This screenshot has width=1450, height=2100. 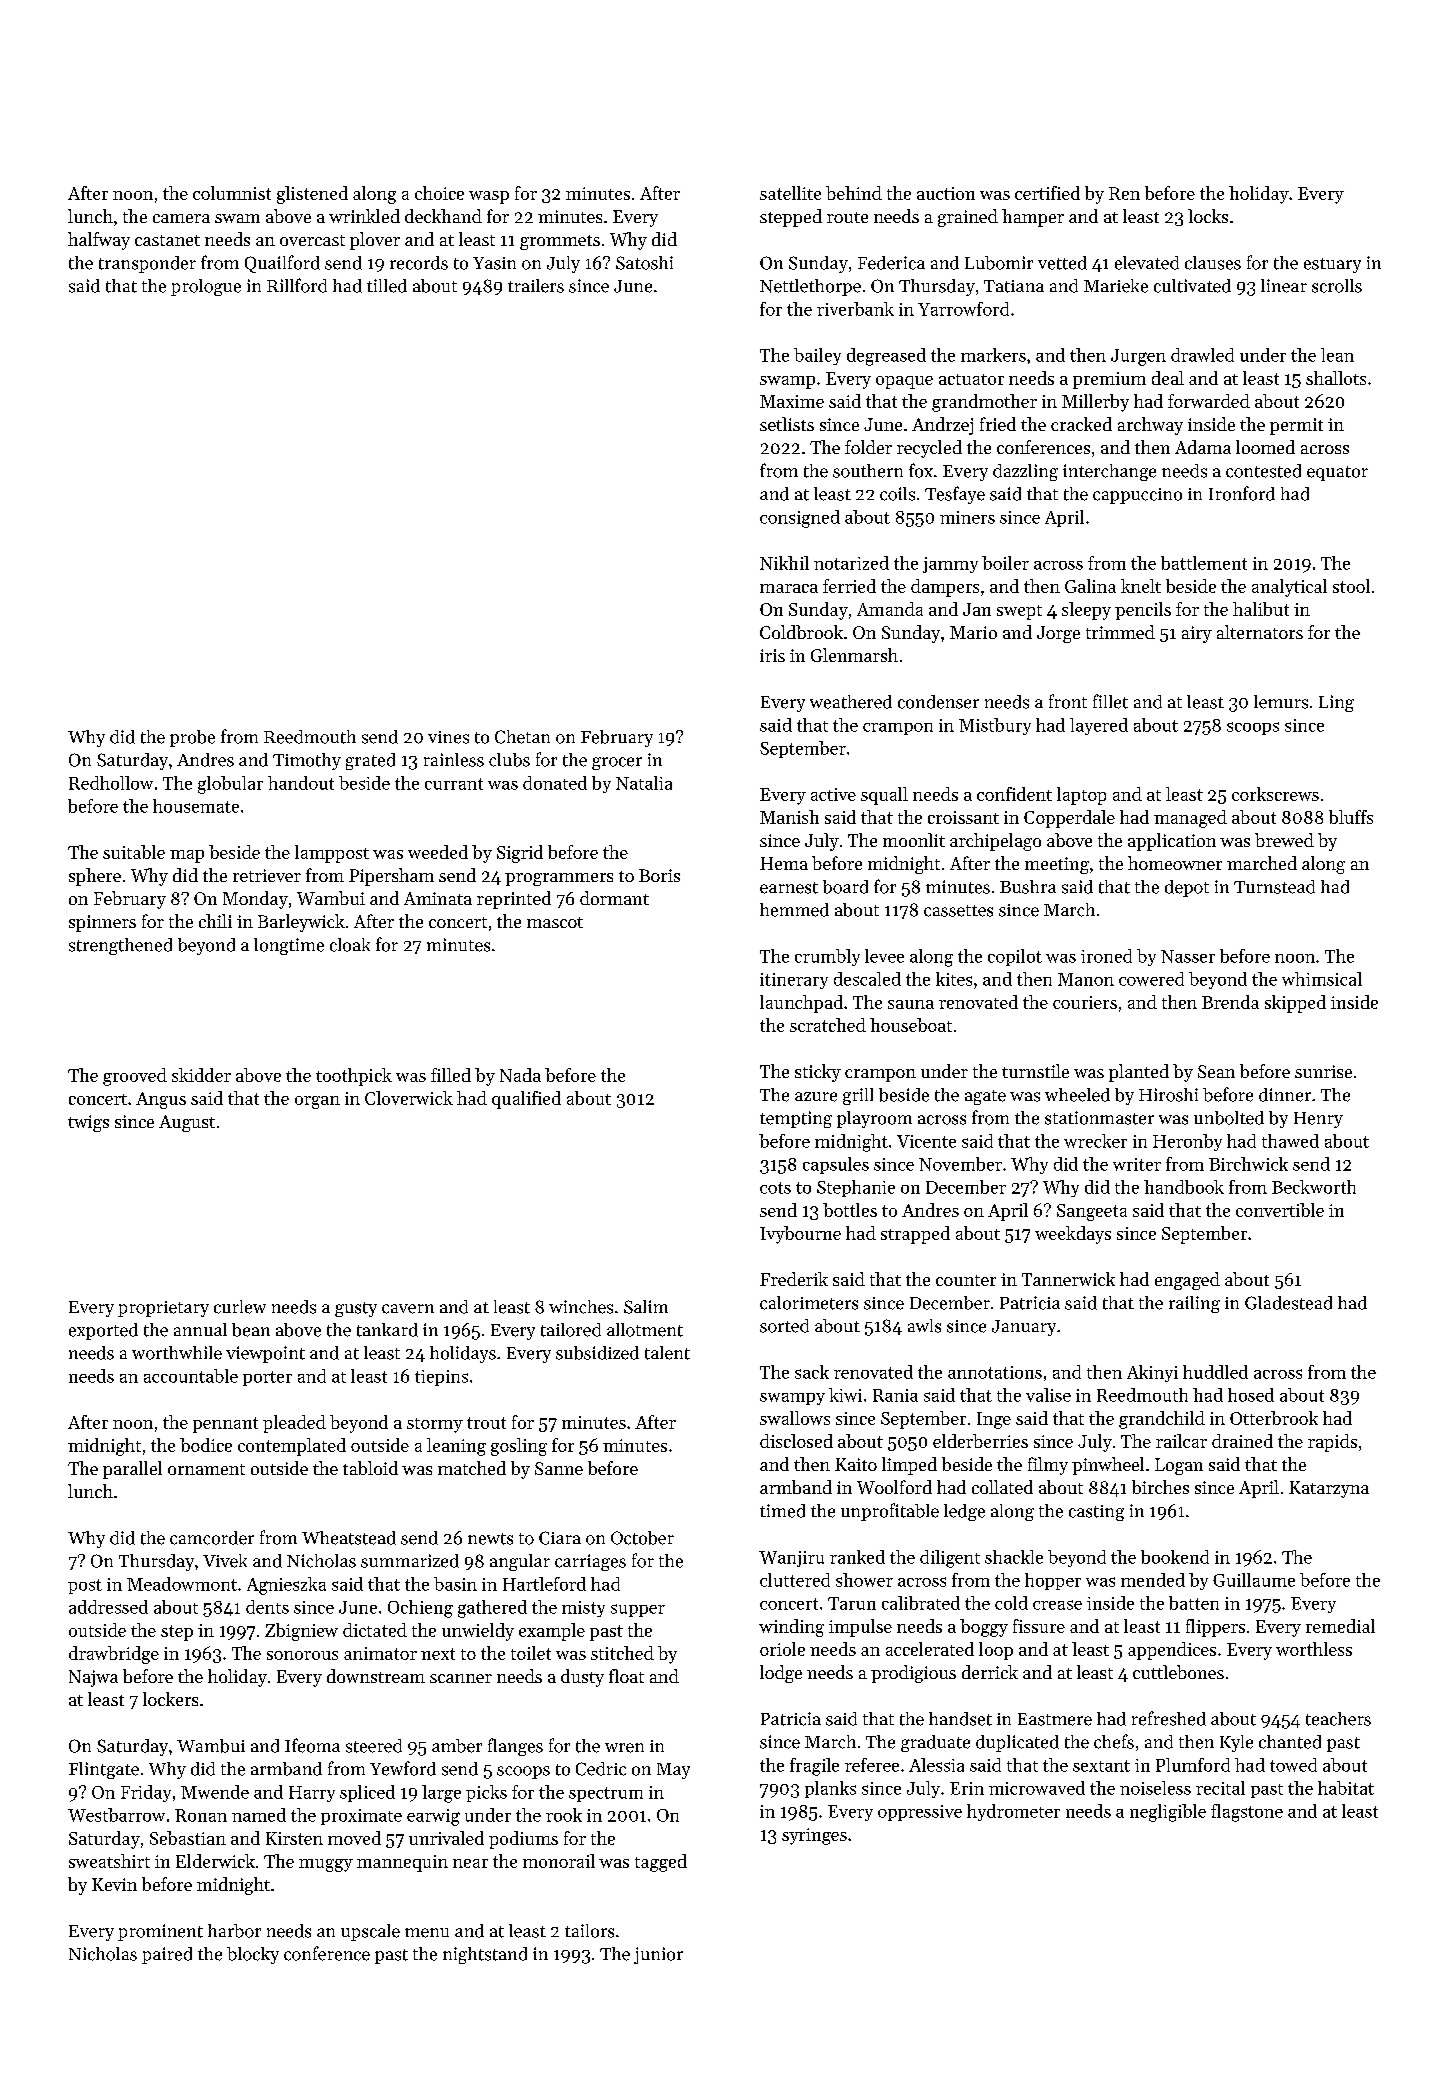 I want to click on fillet, so click(x=1110, y=701).
